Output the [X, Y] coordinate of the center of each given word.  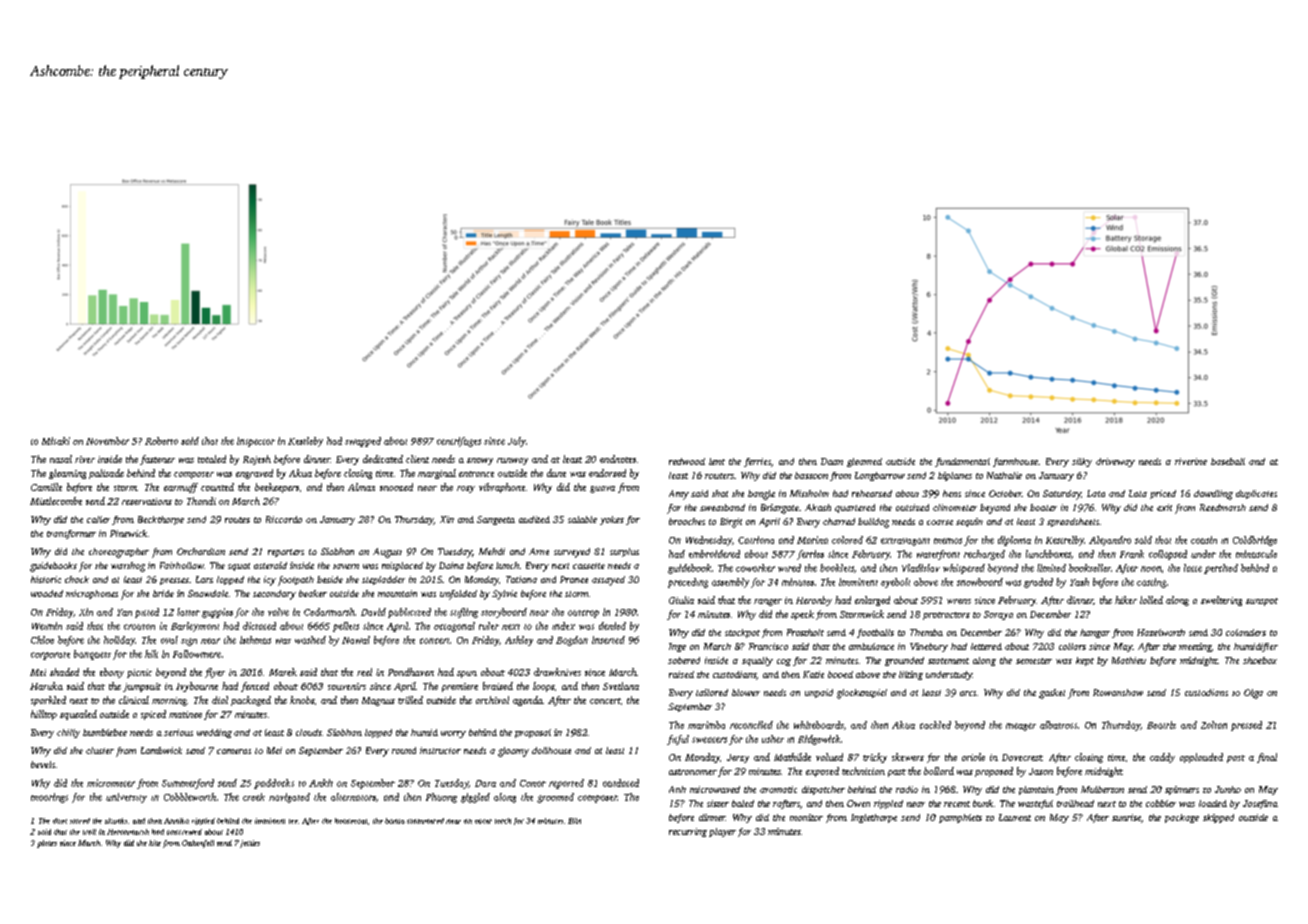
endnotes [618, 459]
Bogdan [572, 641]
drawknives [557, 672]
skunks [116, 821]
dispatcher [823, 790]
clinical [134, 700]
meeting [1195, 647]
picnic [139, 673]
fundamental [962, 462]
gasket [1052, 694]
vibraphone [502, 488]
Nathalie [1004, 475]
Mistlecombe [56, 501]
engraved [254, 474]
